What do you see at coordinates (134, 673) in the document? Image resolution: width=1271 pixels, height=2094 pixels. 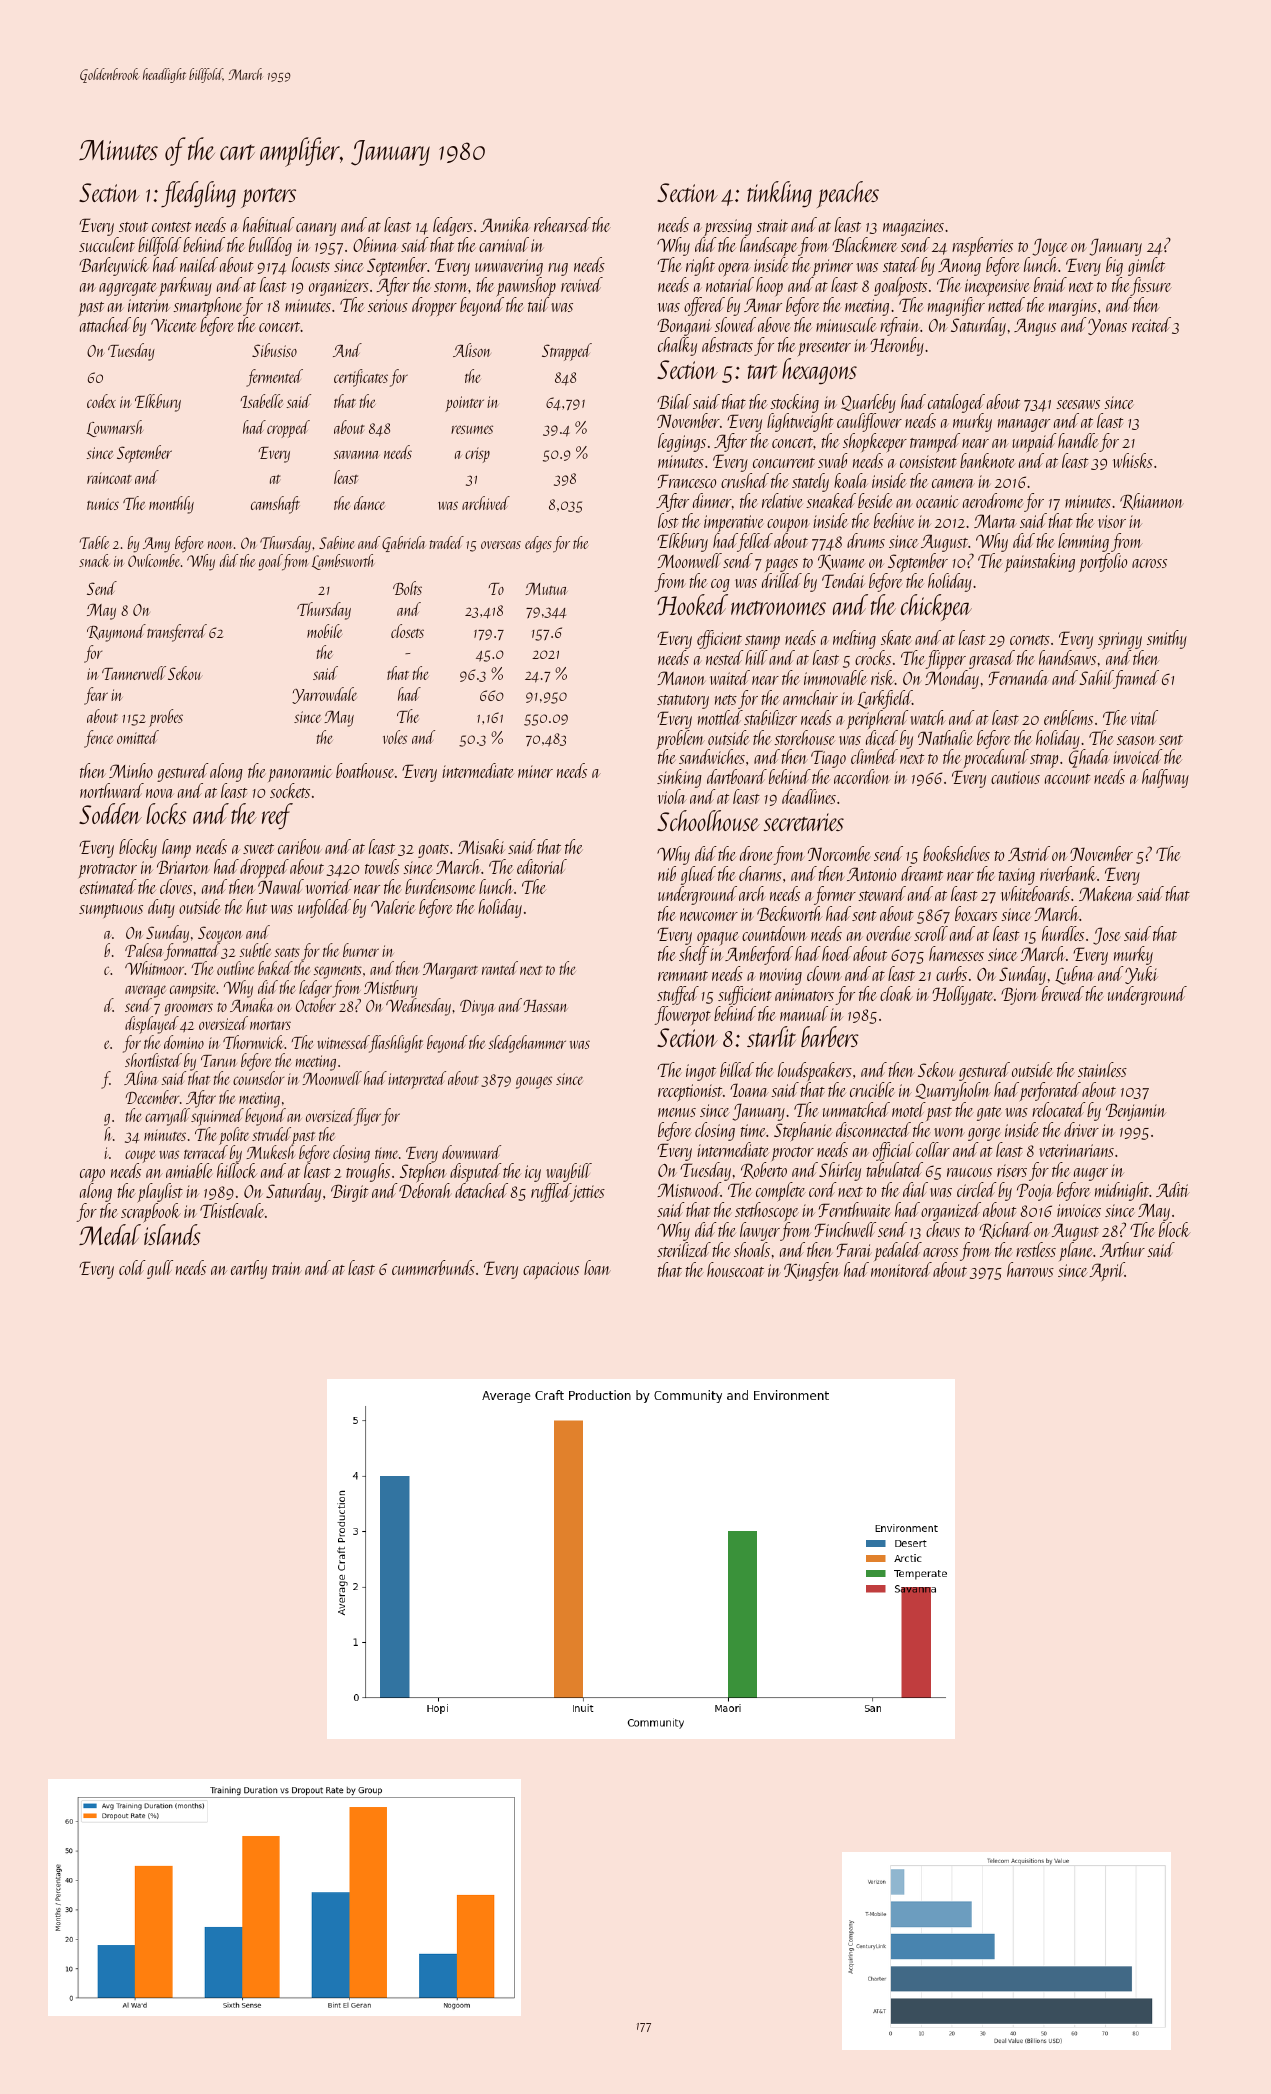 I see `Tannerwell` at bounding box center [134, 673].
